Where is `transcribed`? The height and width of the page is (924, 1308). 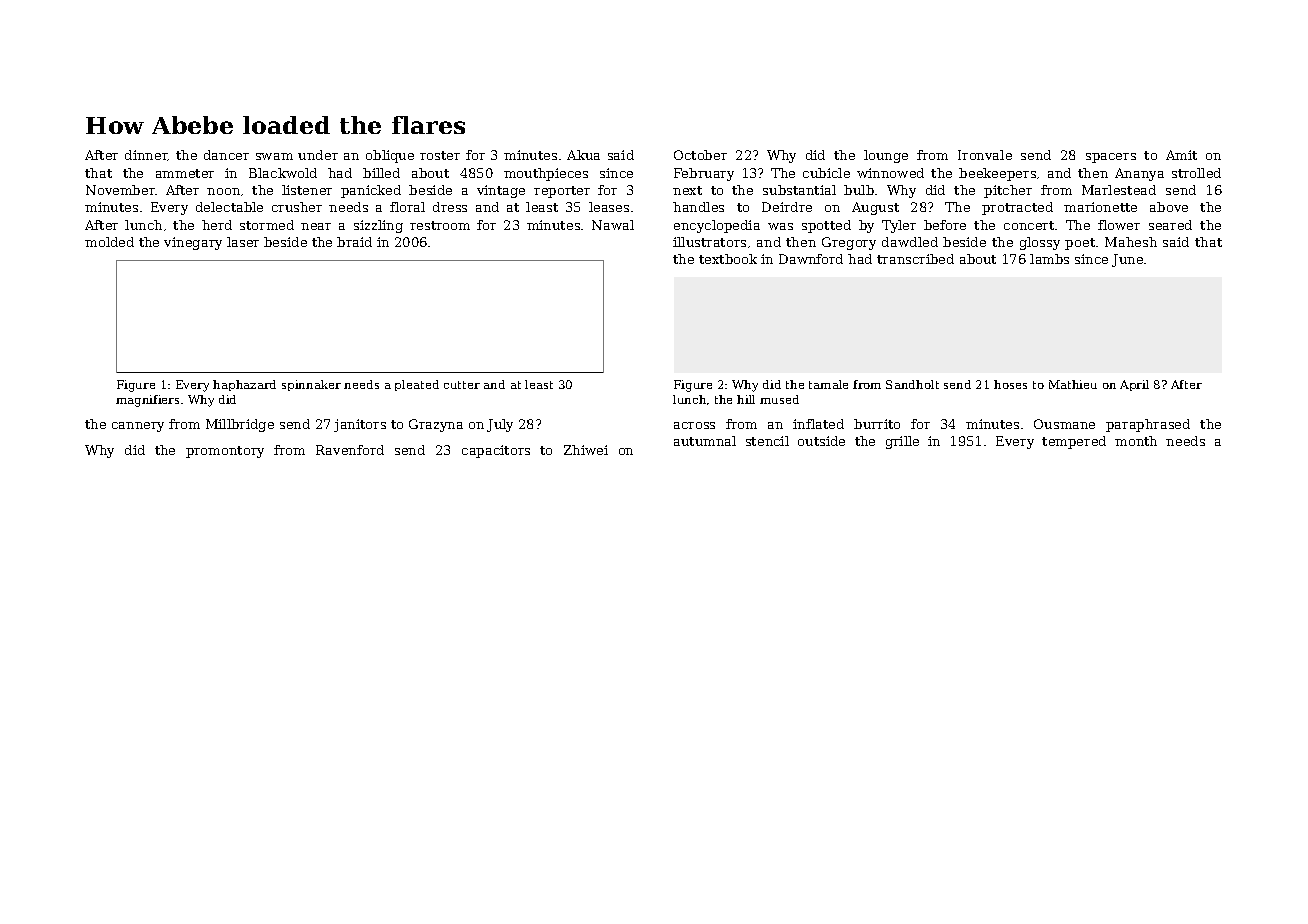 transcribed is located at coordinates (915, 259).
